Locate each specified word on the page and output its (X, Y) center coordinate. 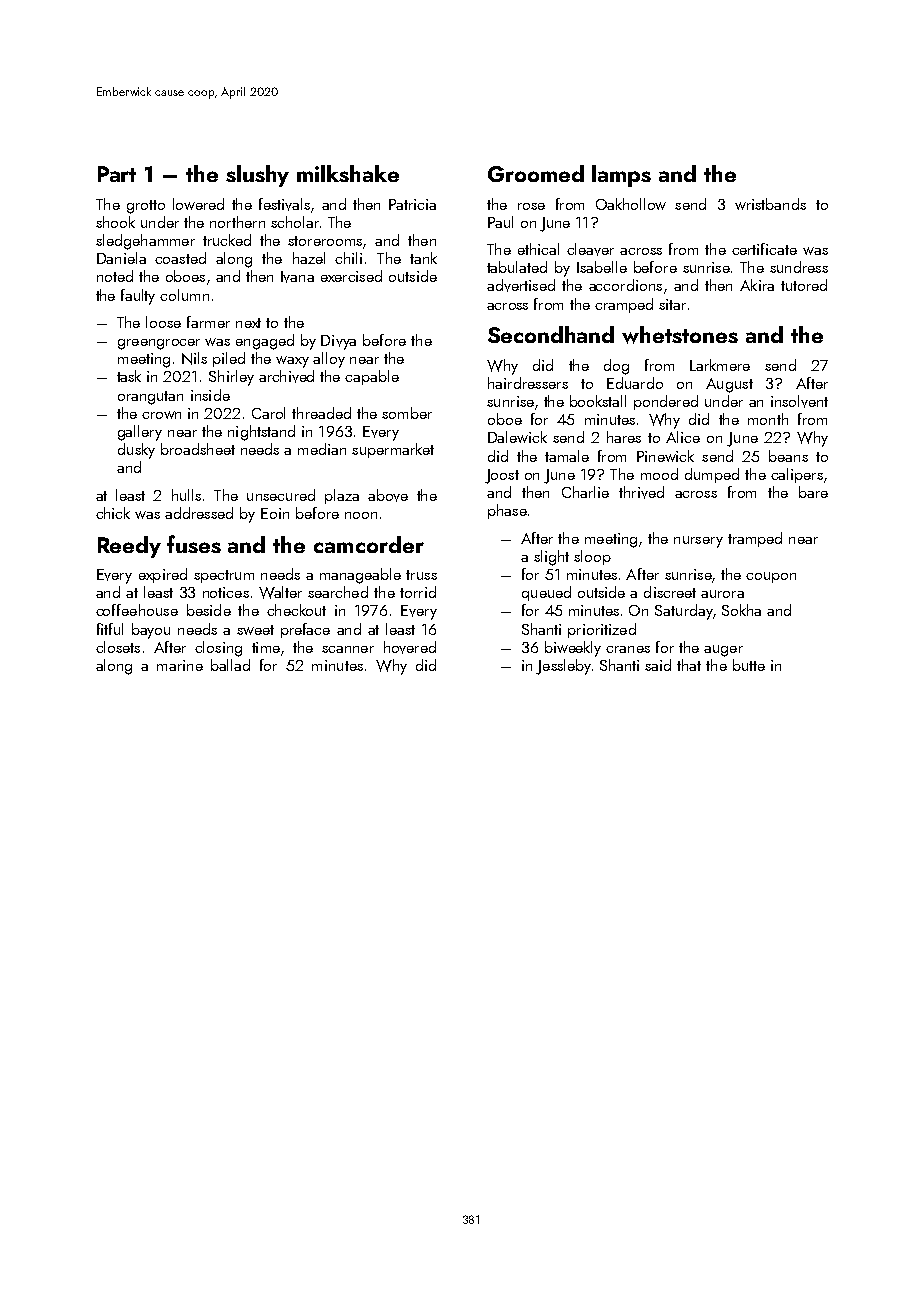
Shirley (231, 378)
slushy (257, 176)
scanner (348, 649)
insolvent (799, 401)
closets (118, 647)
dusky (136, 451)
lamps (621, 176)
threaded (321, 413)
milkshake (348, 173)
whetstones (680, 335)
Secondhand (551, 334)
